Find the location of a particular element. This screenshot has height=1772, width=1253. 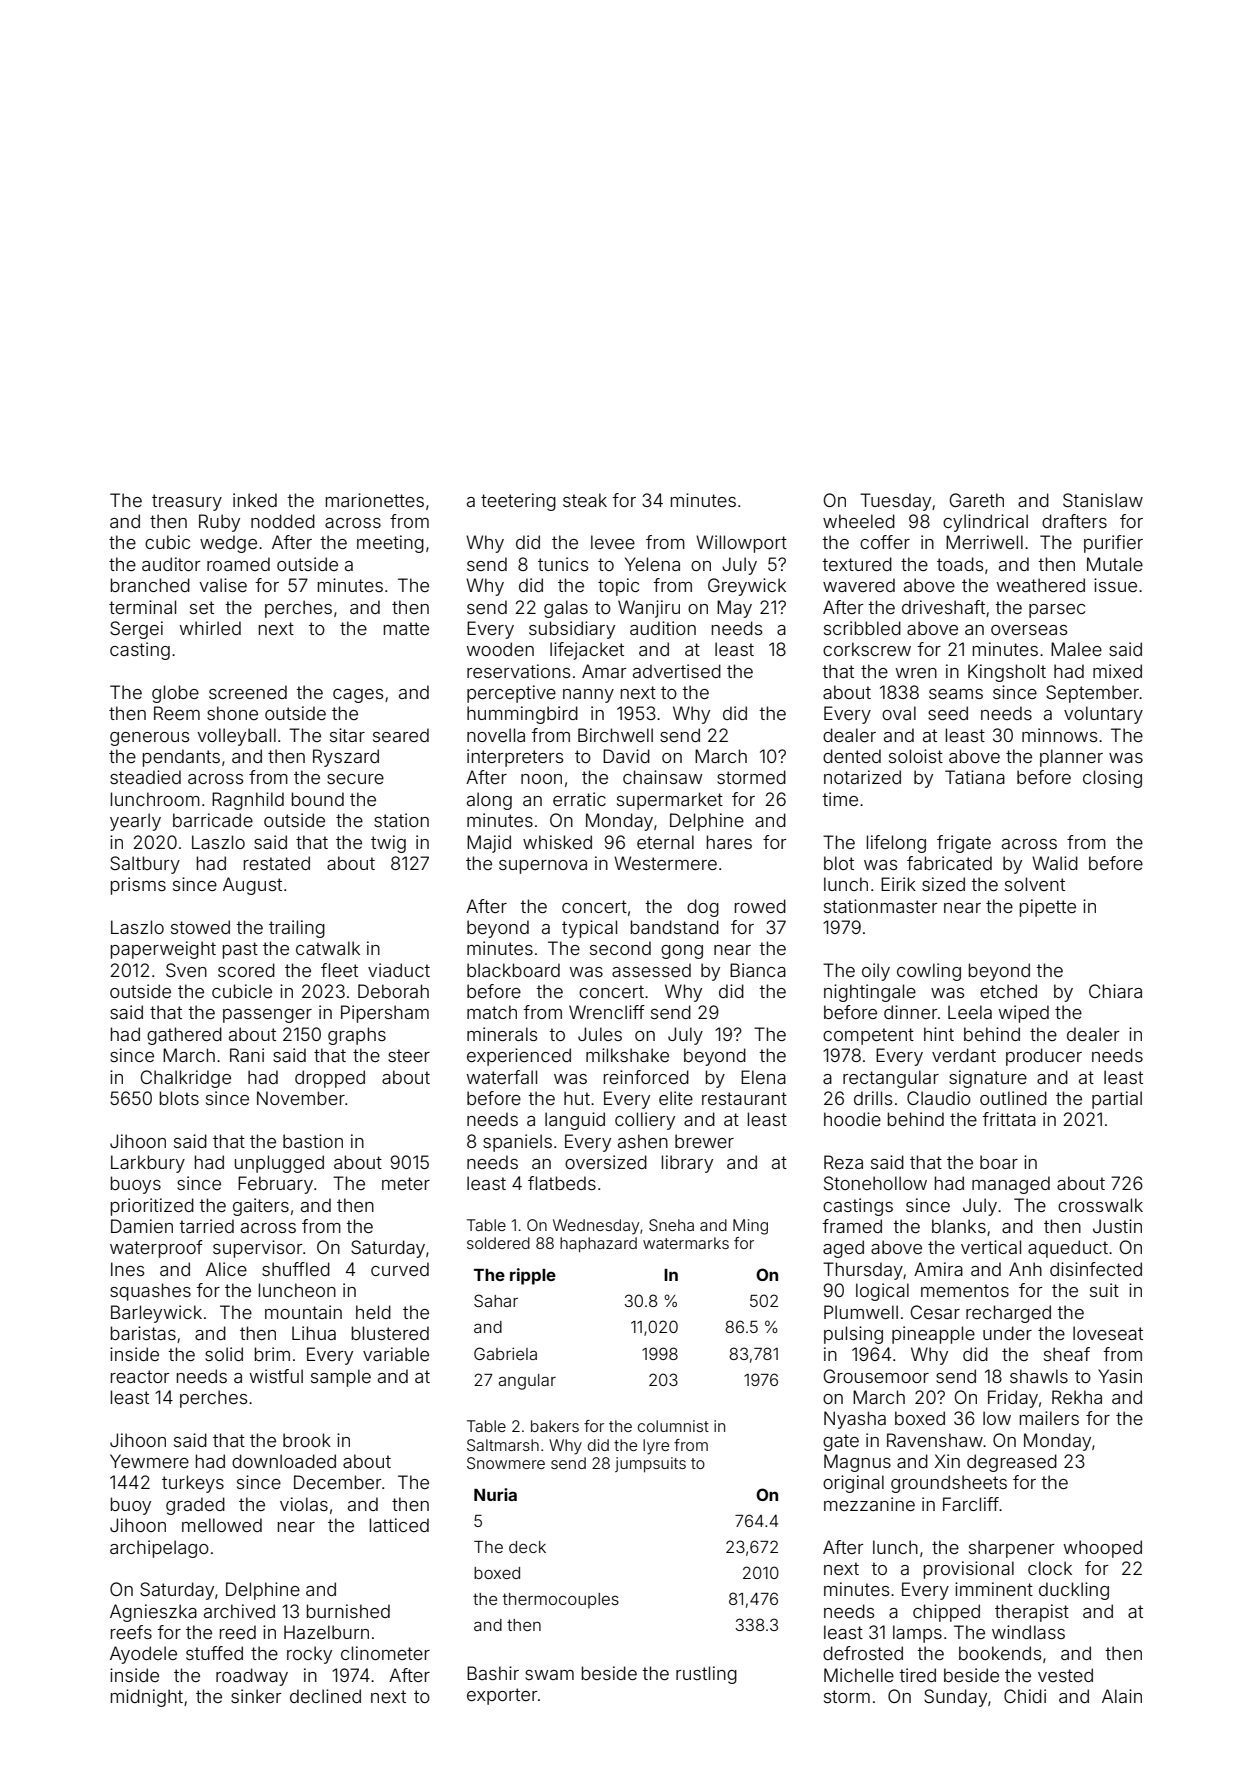

brewer is located at coordinates (704, 1141).
